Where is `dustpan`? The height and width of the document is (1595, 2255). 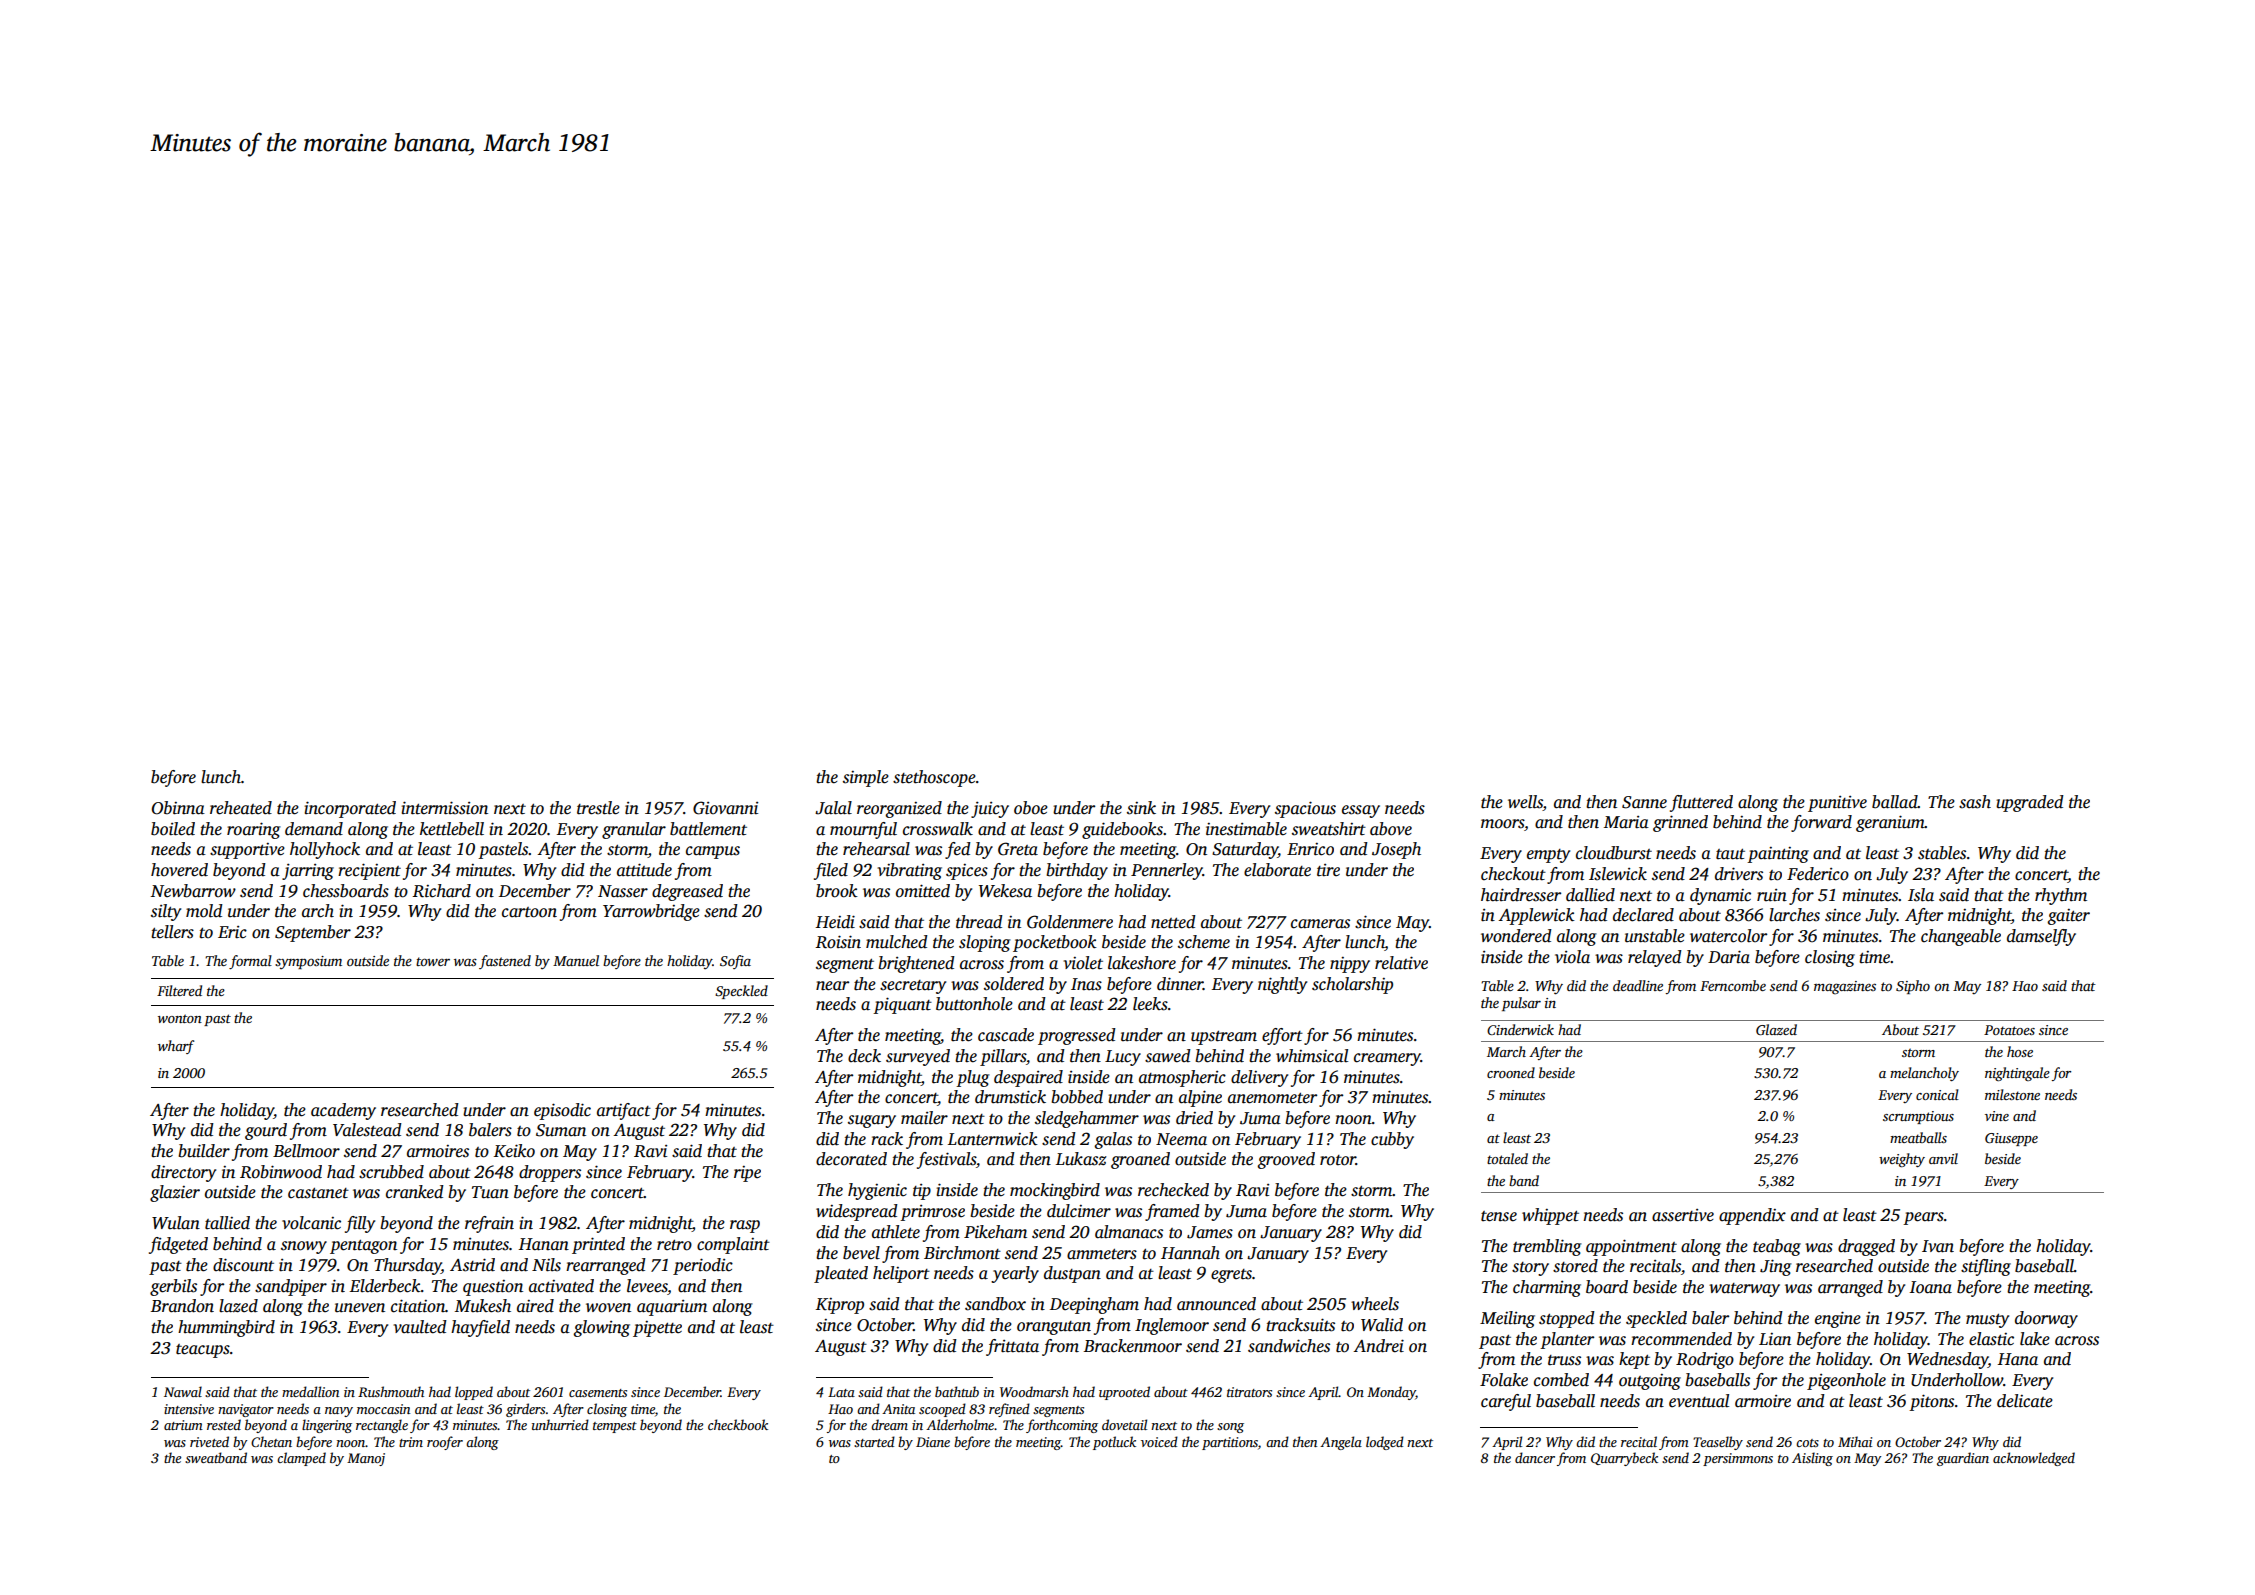 dustpan is located at coordinates (1072, 1274).
